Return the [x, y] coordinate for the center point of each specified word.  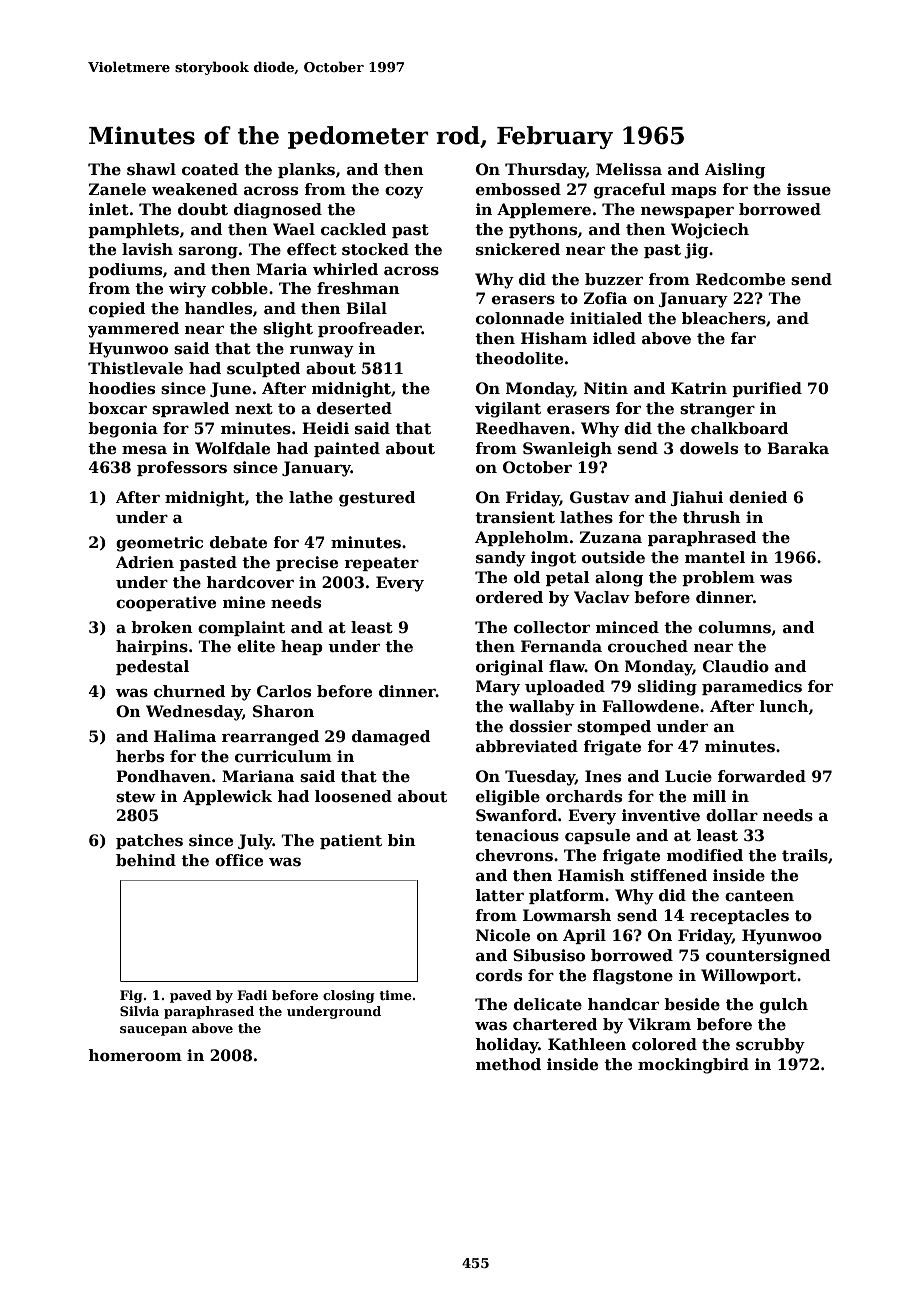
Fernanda [561, 646]
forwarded [762, 776]
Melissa [629, 169]
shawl [151, 169]
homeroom [135, 1055]
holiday [507, 1046]
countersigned [768, 957]
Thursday [545, 171]
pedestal [152, 667]
